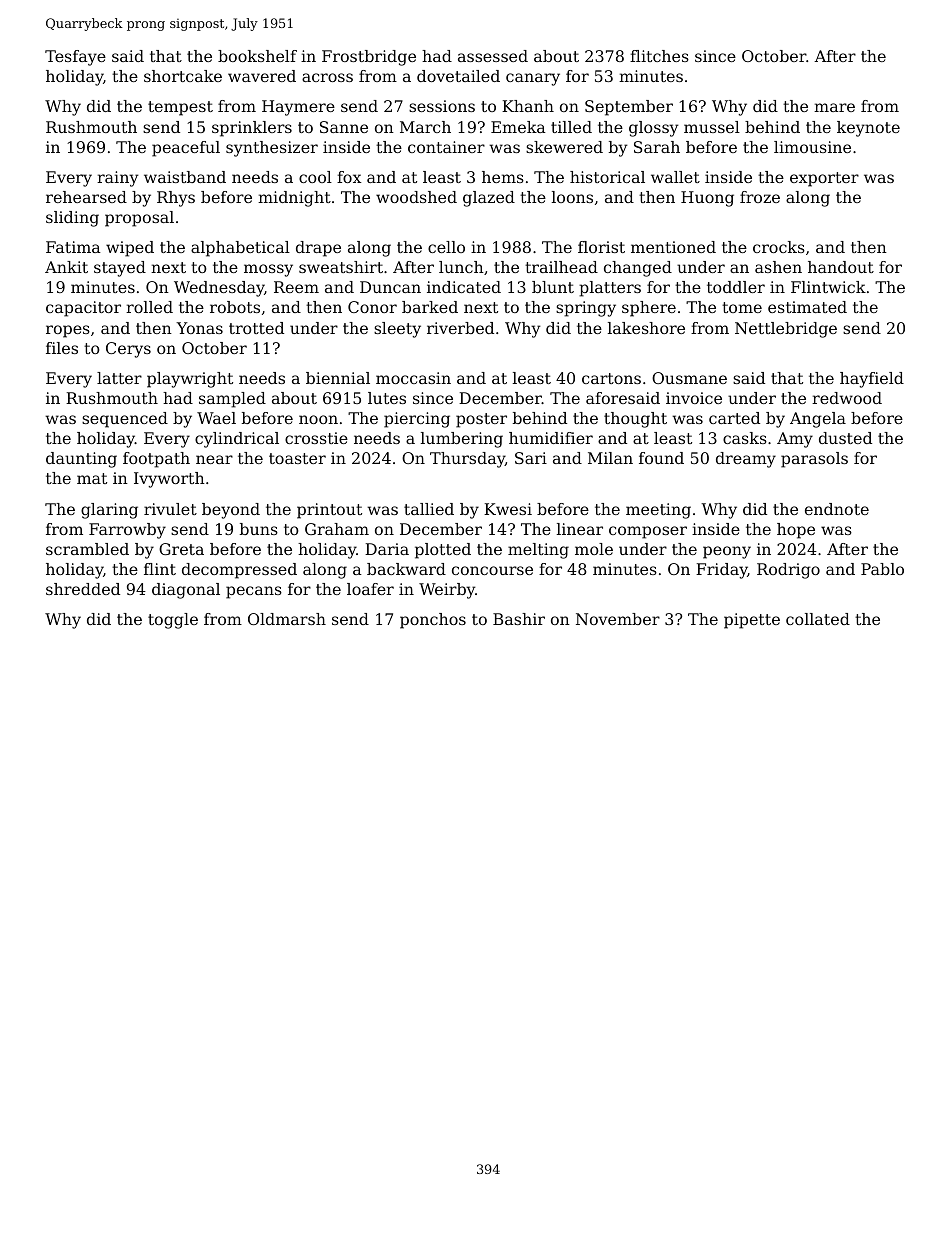 This screenshot has width=952, height=1233. Describe the element at coordinates (834, 107) in the screenshot. I see `mare` at that location.
